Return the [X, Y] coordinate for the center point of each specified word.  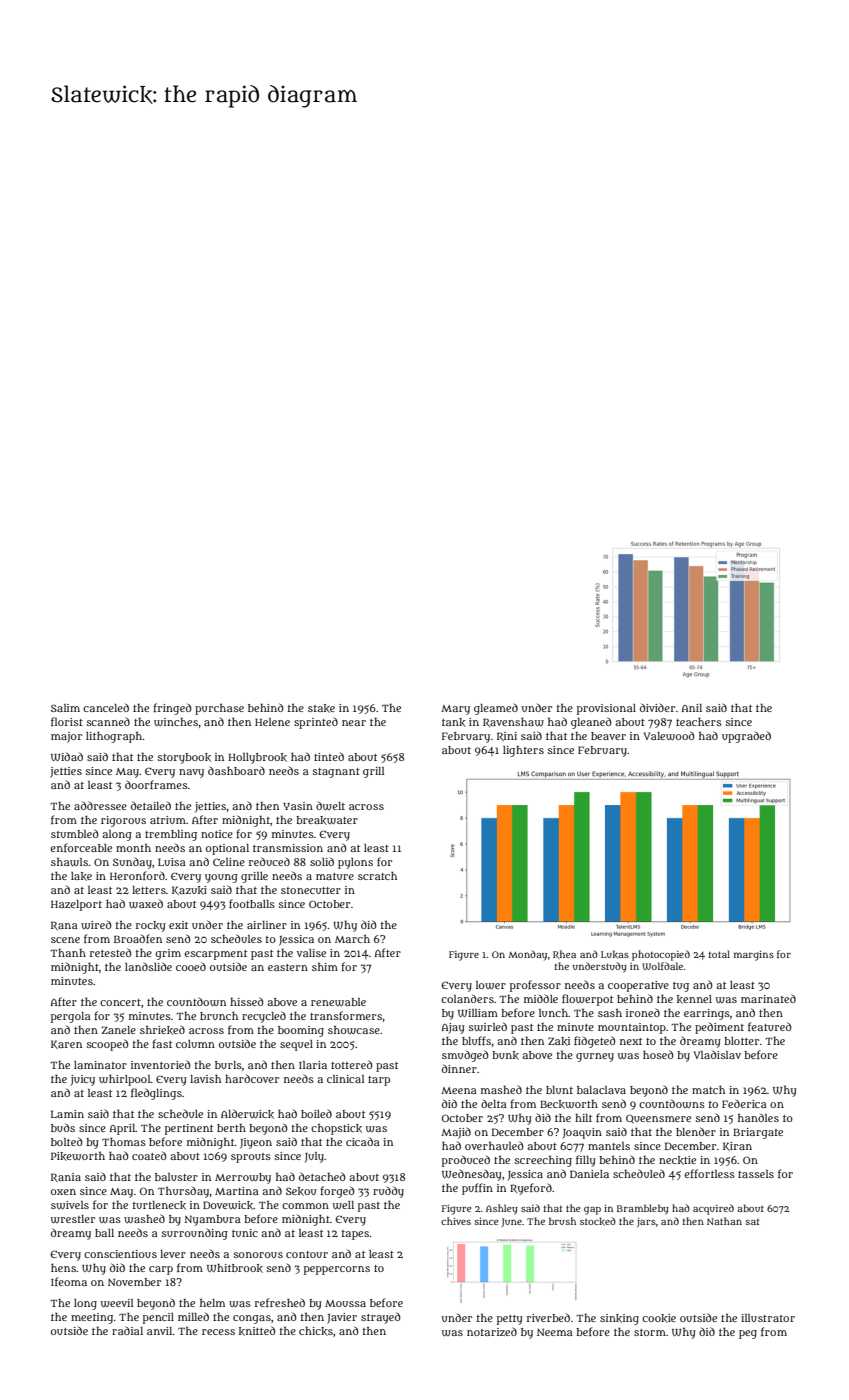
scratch [377, 876]
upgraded [746, 737]
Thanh [68, 953]
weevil [117, 1303]
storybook [184, 758]
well [343, 1205]
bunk [505, 1055]
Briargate [758, 1133]
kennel [694, 999]
